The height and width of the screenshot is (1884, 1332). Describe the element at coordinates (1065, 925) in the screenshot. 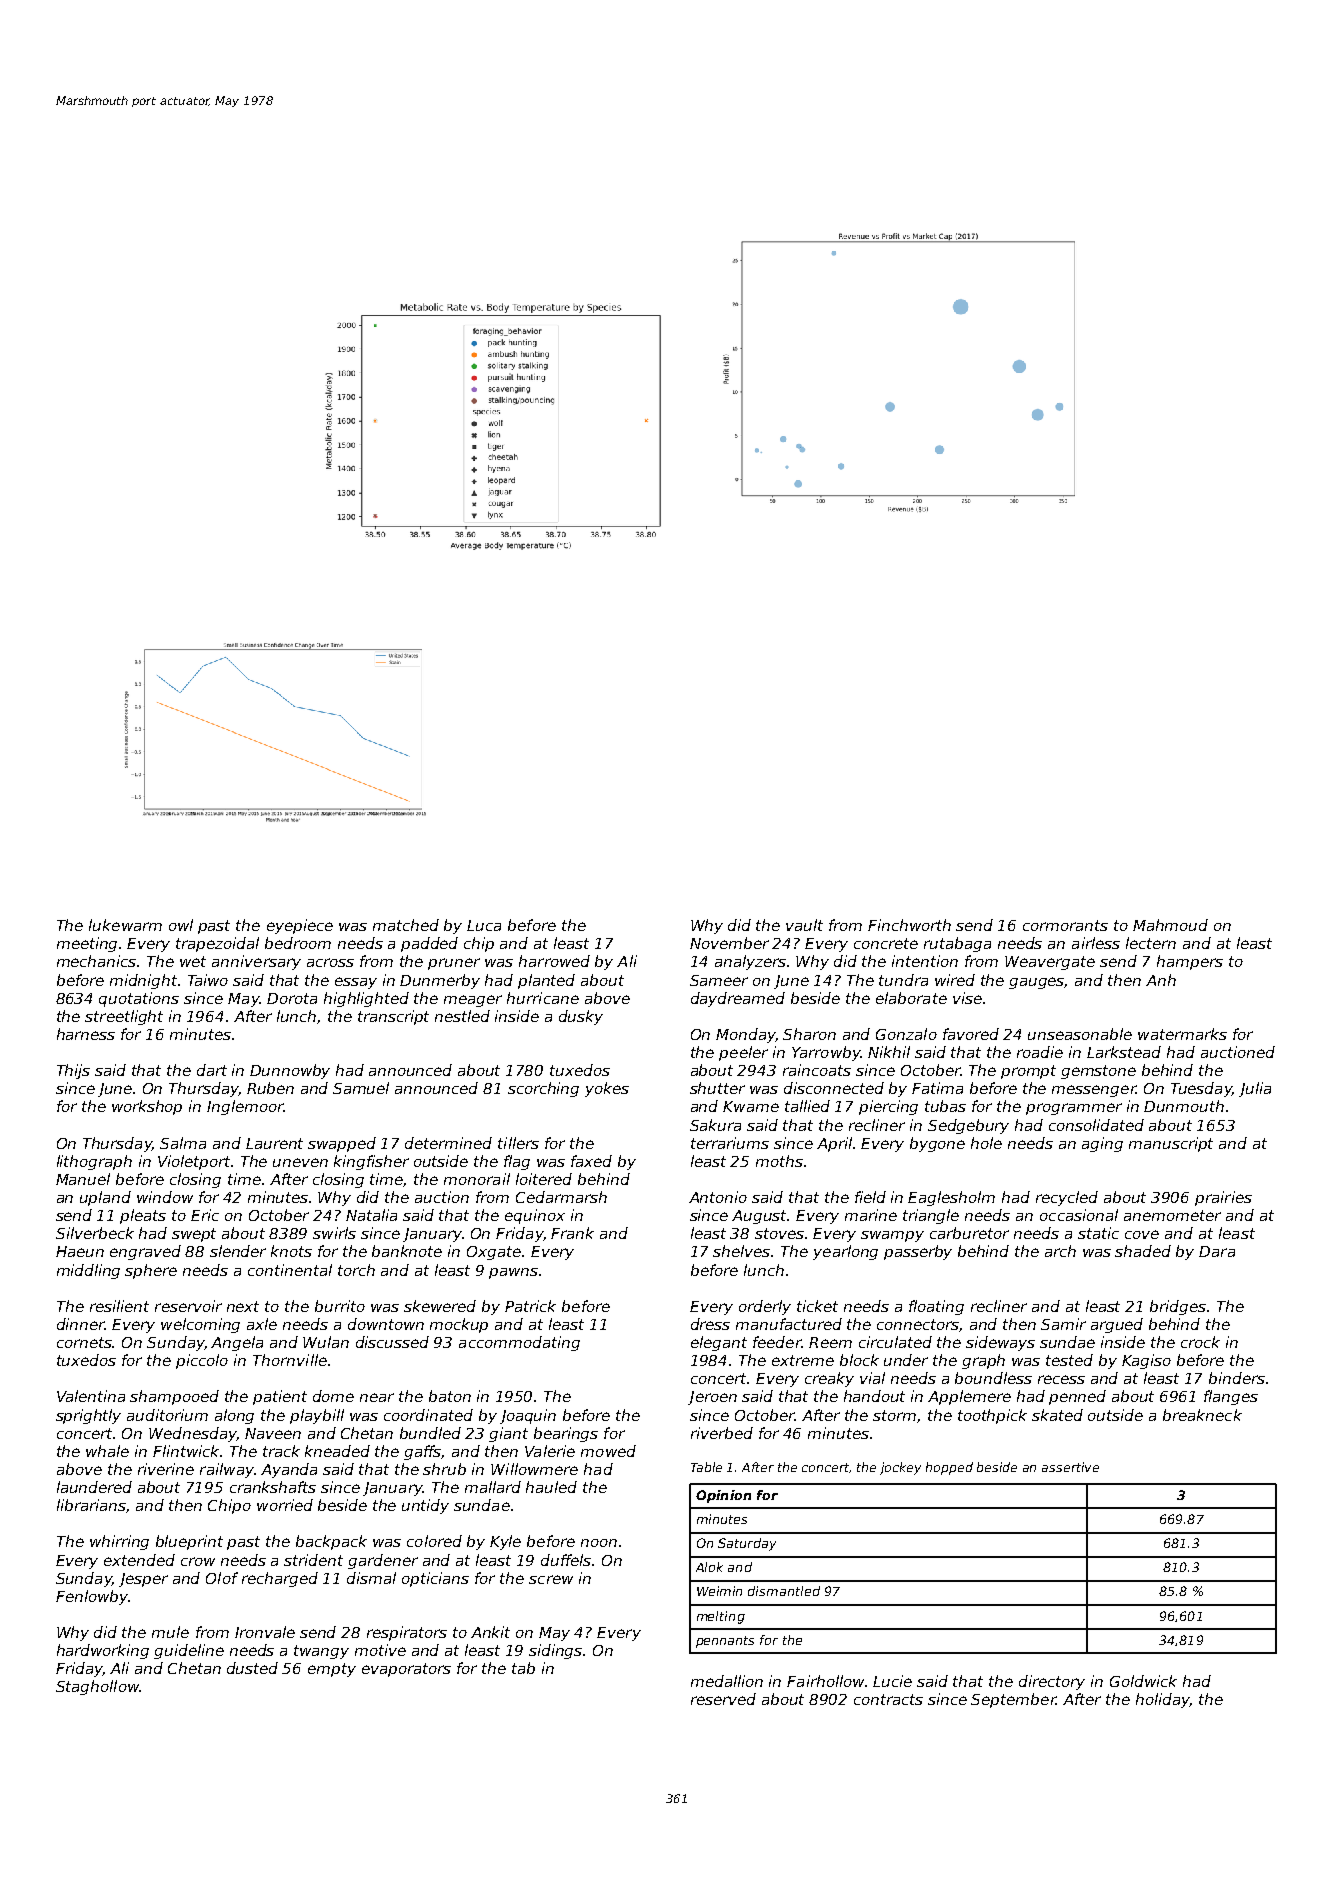

I see `cormorants` at that location.
